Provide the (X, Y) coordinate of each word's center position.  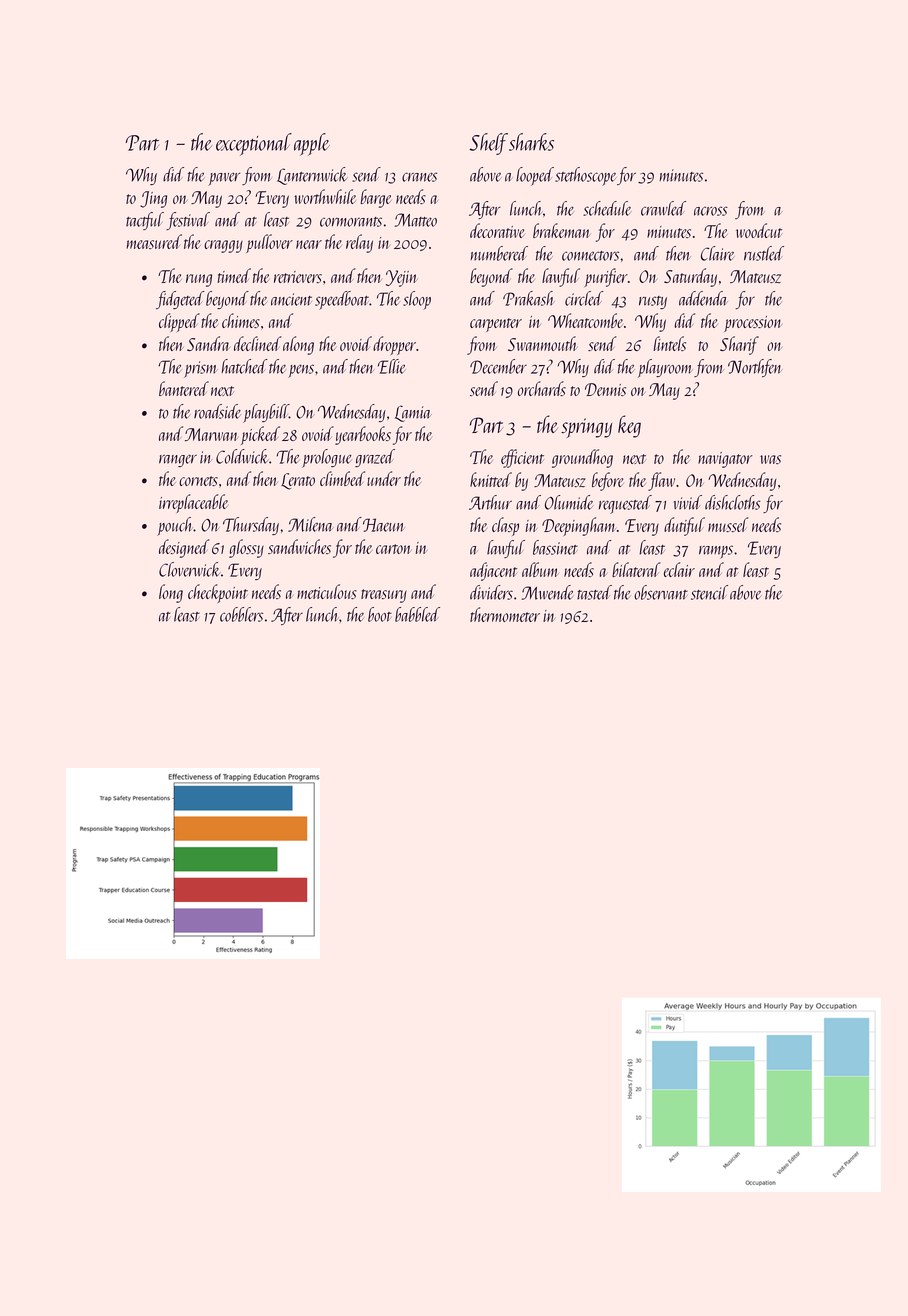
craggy (223, 246)
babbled (417, 614)
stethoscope (585, 176)
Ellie (391, 366)
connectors (590, 256)
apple (312, 144)
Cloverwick (190, 569)
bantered (184, 388)
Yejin (402, 278)
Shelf (489, 144)
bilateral (636, 569)
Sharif (739, 345)
